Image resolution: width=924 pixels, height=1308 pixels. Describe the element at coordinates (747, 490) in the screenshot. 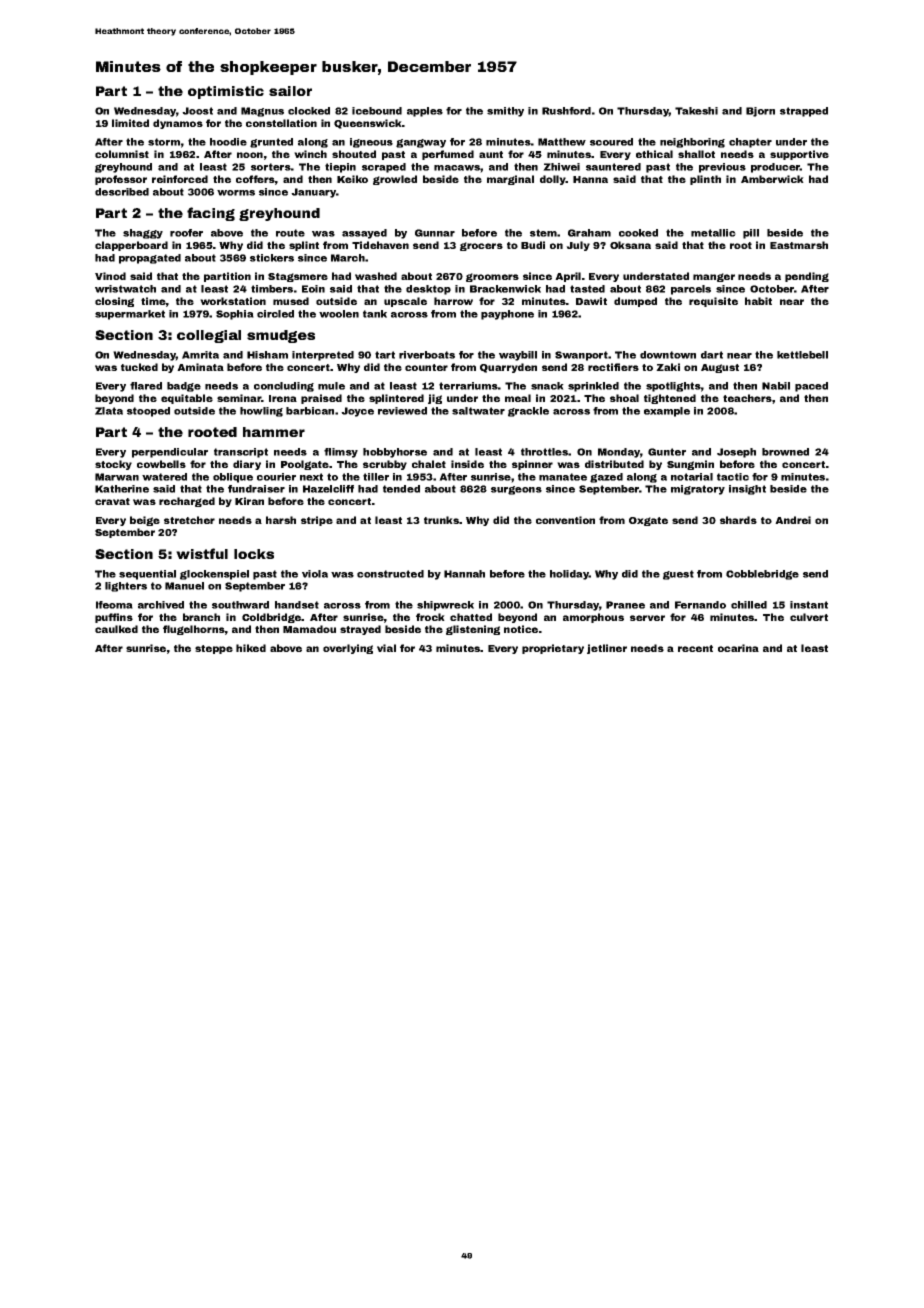

I see `insight` at that location.
